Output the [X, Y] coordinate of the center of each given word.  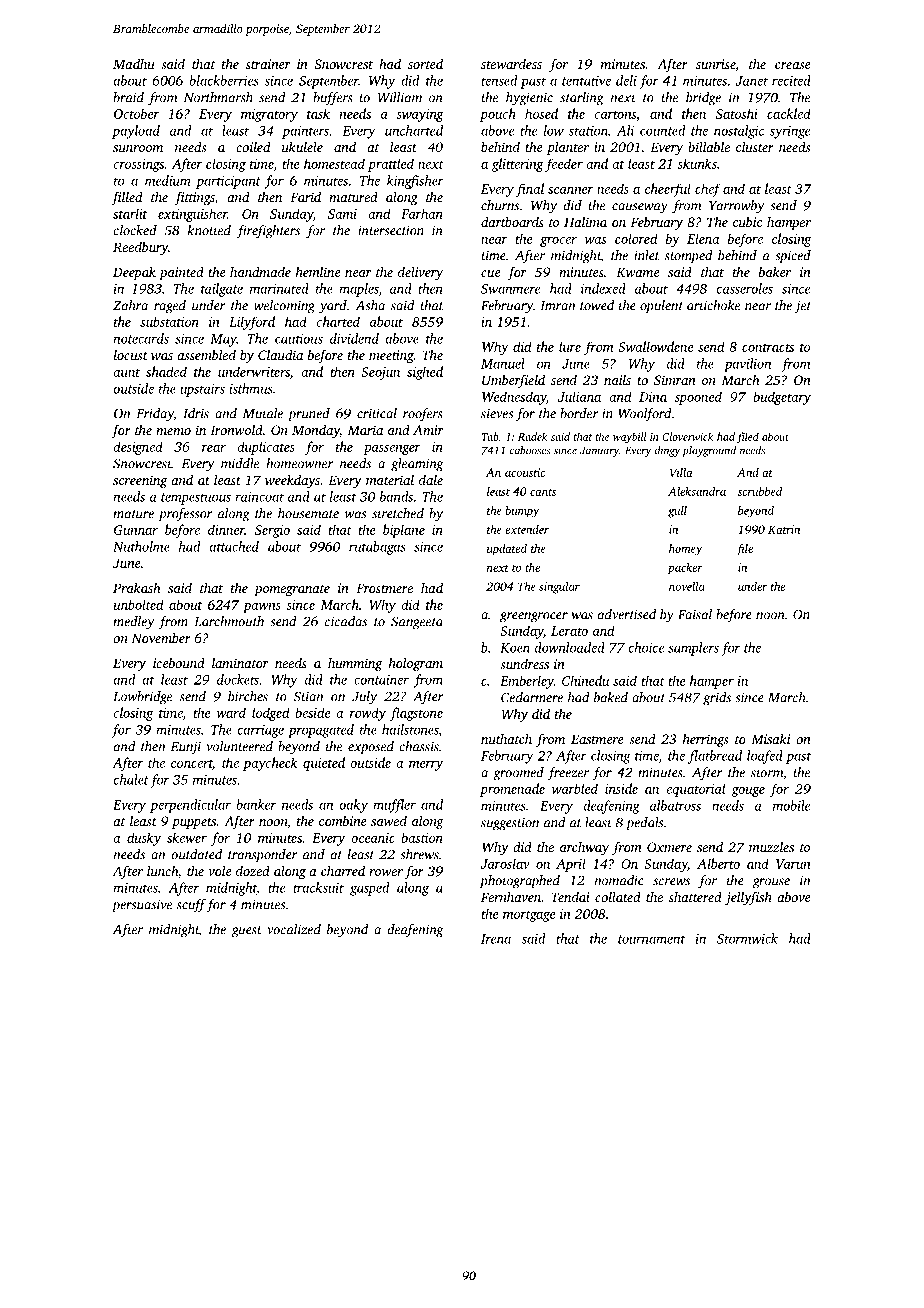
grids [717, 699]
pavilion [747, 365]
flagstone [416, 714]
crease [793, 65]
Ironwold [236, 429]
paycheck [270, 764]
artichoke [713, 305]
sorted [425, 63]
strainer [268, 64]
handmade [260, 272]
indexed [603, 288]
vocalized [294, 929]
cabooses [530, 450]
